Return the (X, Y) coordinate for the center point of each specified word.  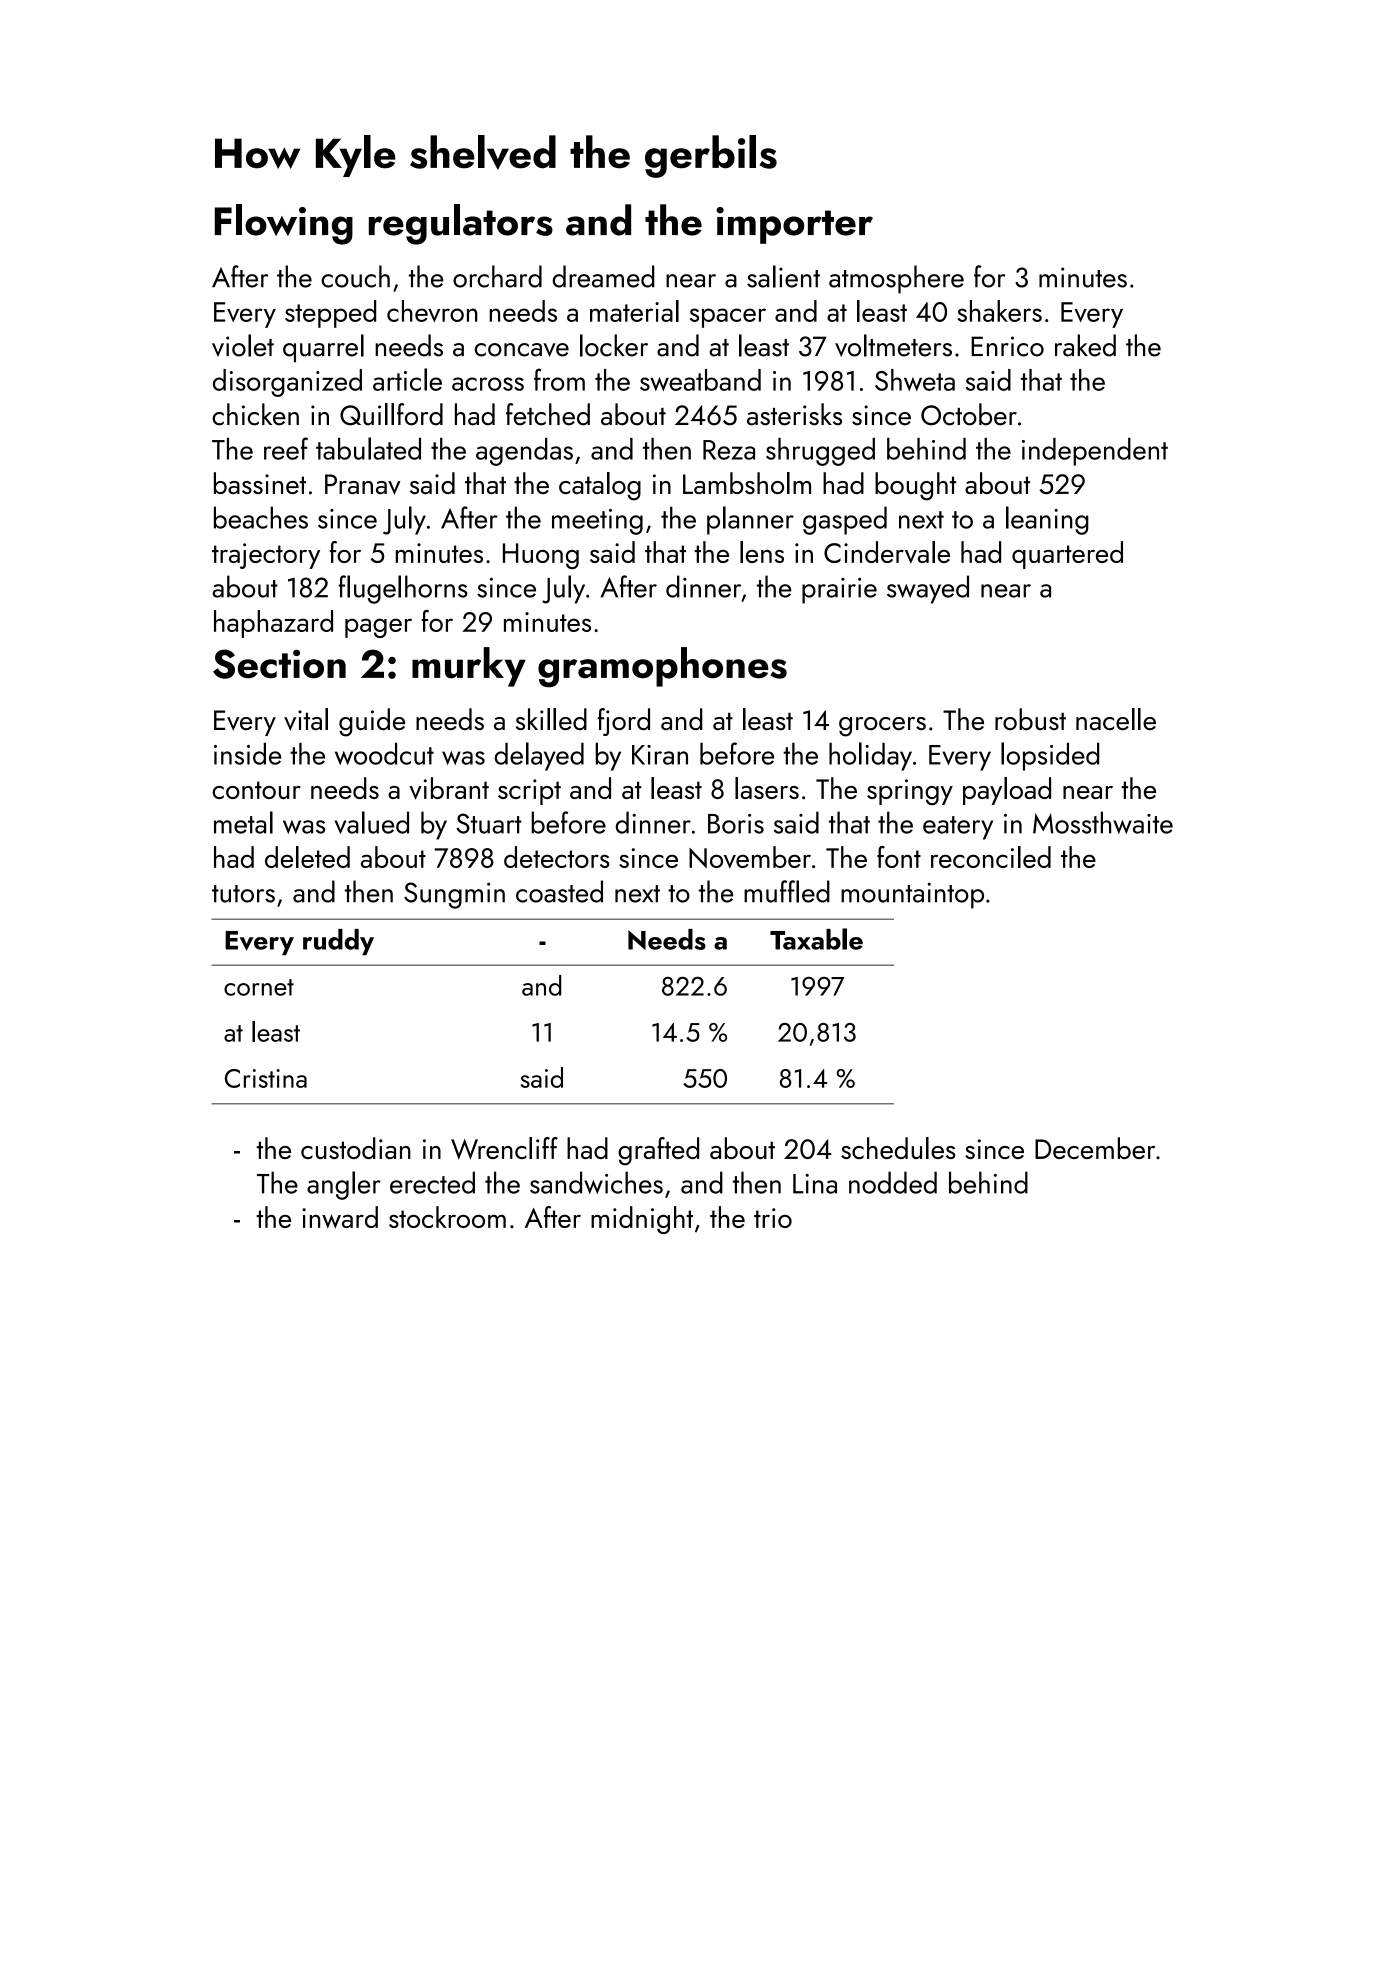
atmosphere (896, 279)
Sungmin (454, 895)
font (899, 857)
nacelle (1116, 719)
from (559, 379)
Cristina (266, 1078)
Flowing (284, 224)
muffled (787, 891)
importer (794, 225)
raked (1085, 345)
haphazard (273, 624)
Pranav (363, 484)
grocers (882, 727)
